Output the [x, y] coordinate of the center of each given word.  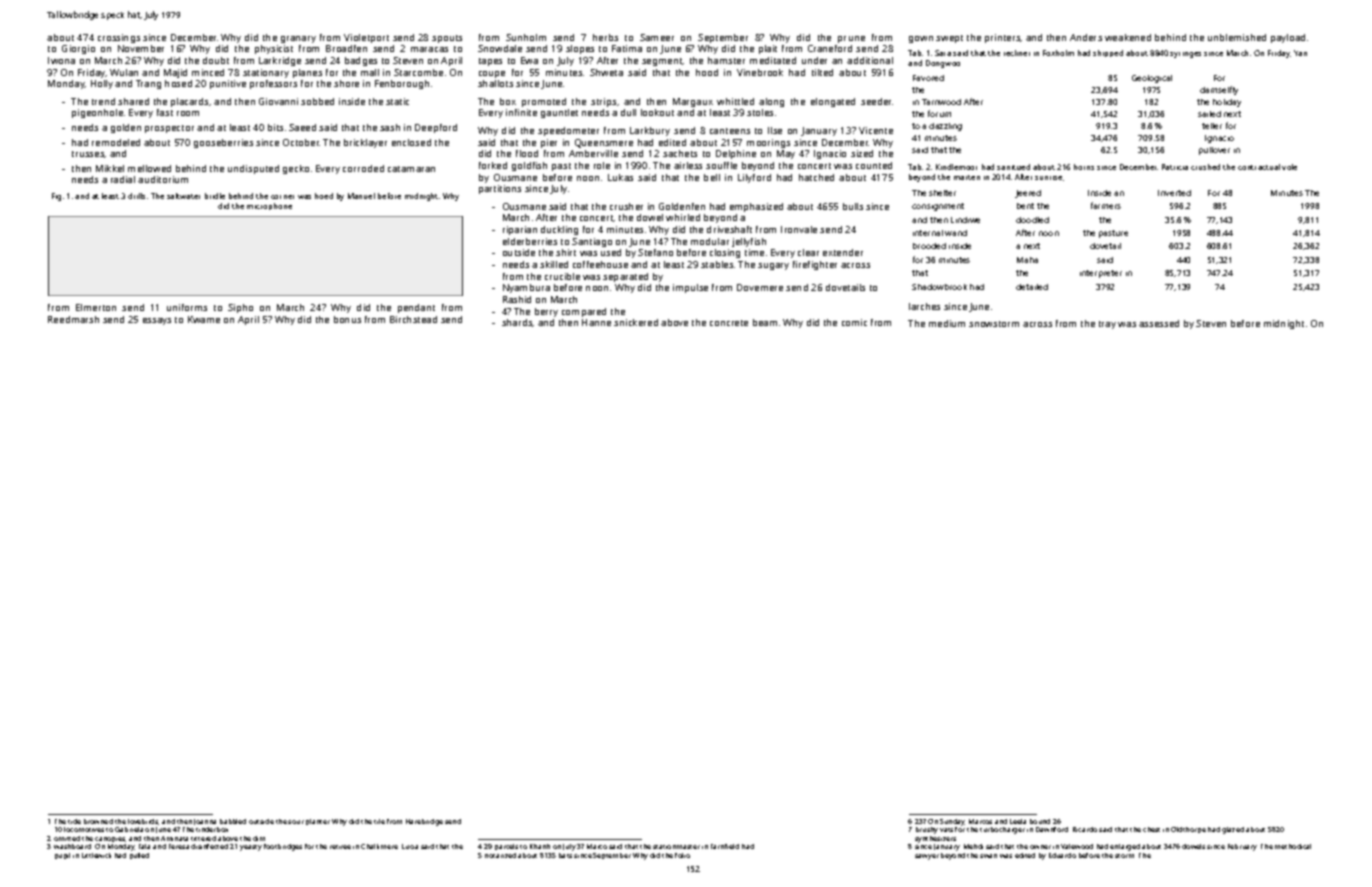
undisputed [253, 169]
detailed [1032, 287]
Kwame [204, 319]
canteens [730, 131]
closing [725, 253]
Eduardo [1062, 855]
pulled [139, 856]
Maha [1027, 260]
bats [565, 855]
